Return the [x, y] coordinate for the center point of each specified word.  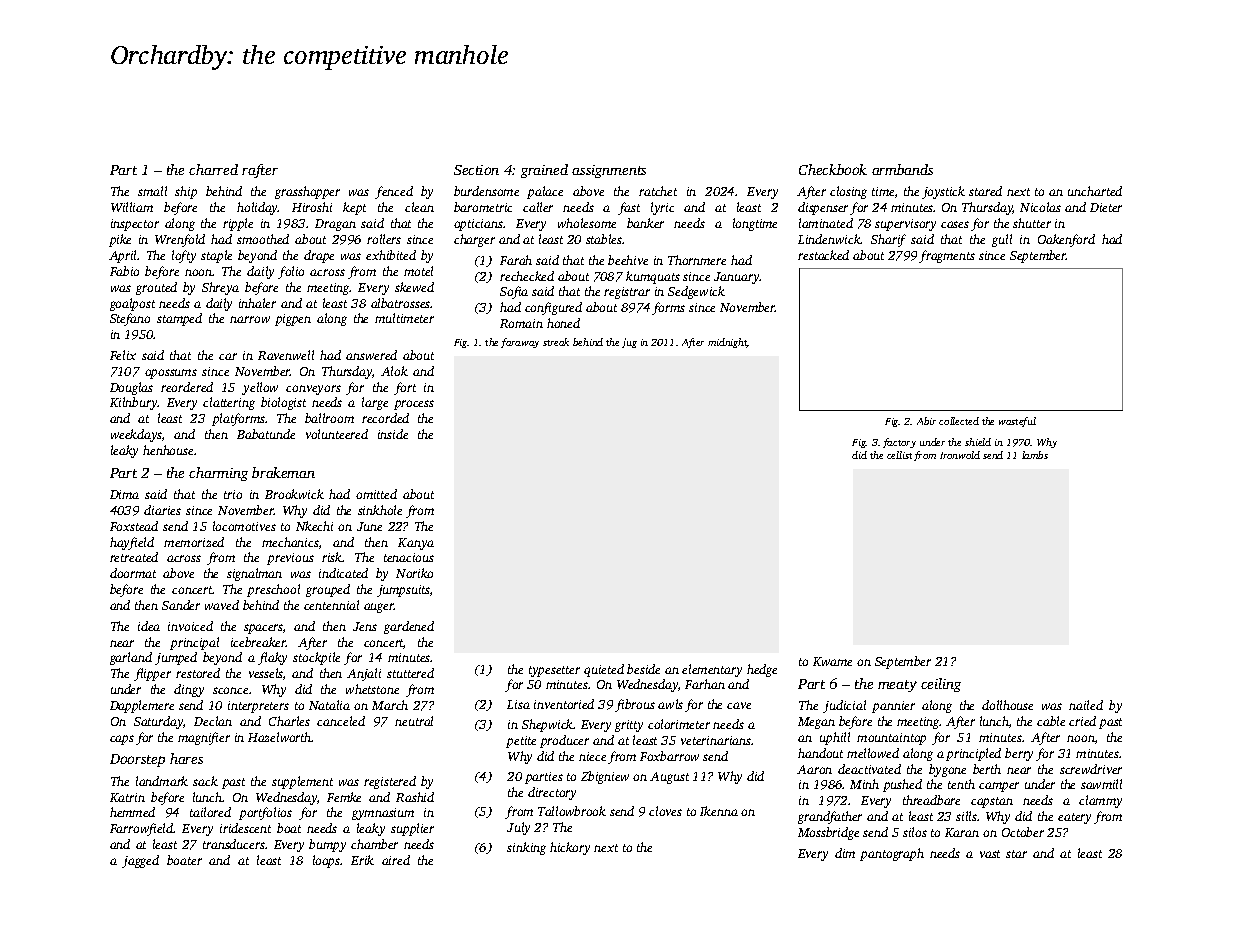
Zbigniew [605, 777]
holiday [257, 208]
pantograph [892, 854]
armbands [902, 169]
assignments [609, 171]
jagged [140, 861]
